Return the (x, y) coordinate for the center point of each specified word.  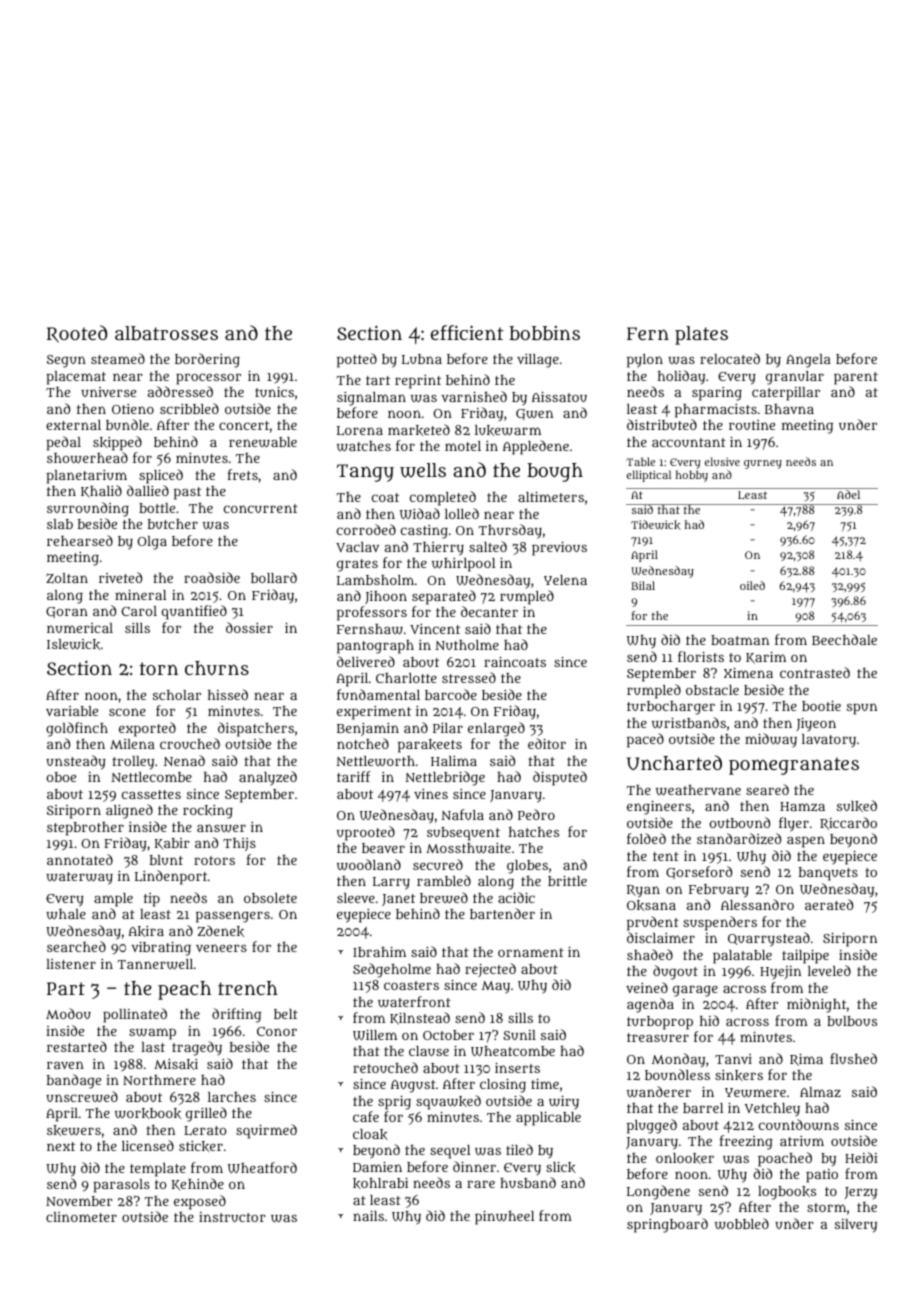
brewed (444, 898)
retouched (385, 1067)
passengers (233, 917)
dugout (675, 972)
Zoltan (67, 578)
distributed (662, 424)
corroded (366, 529)
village (538, 361)
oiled (752, 585)
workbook (148, 1113)
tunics (274, 392)
